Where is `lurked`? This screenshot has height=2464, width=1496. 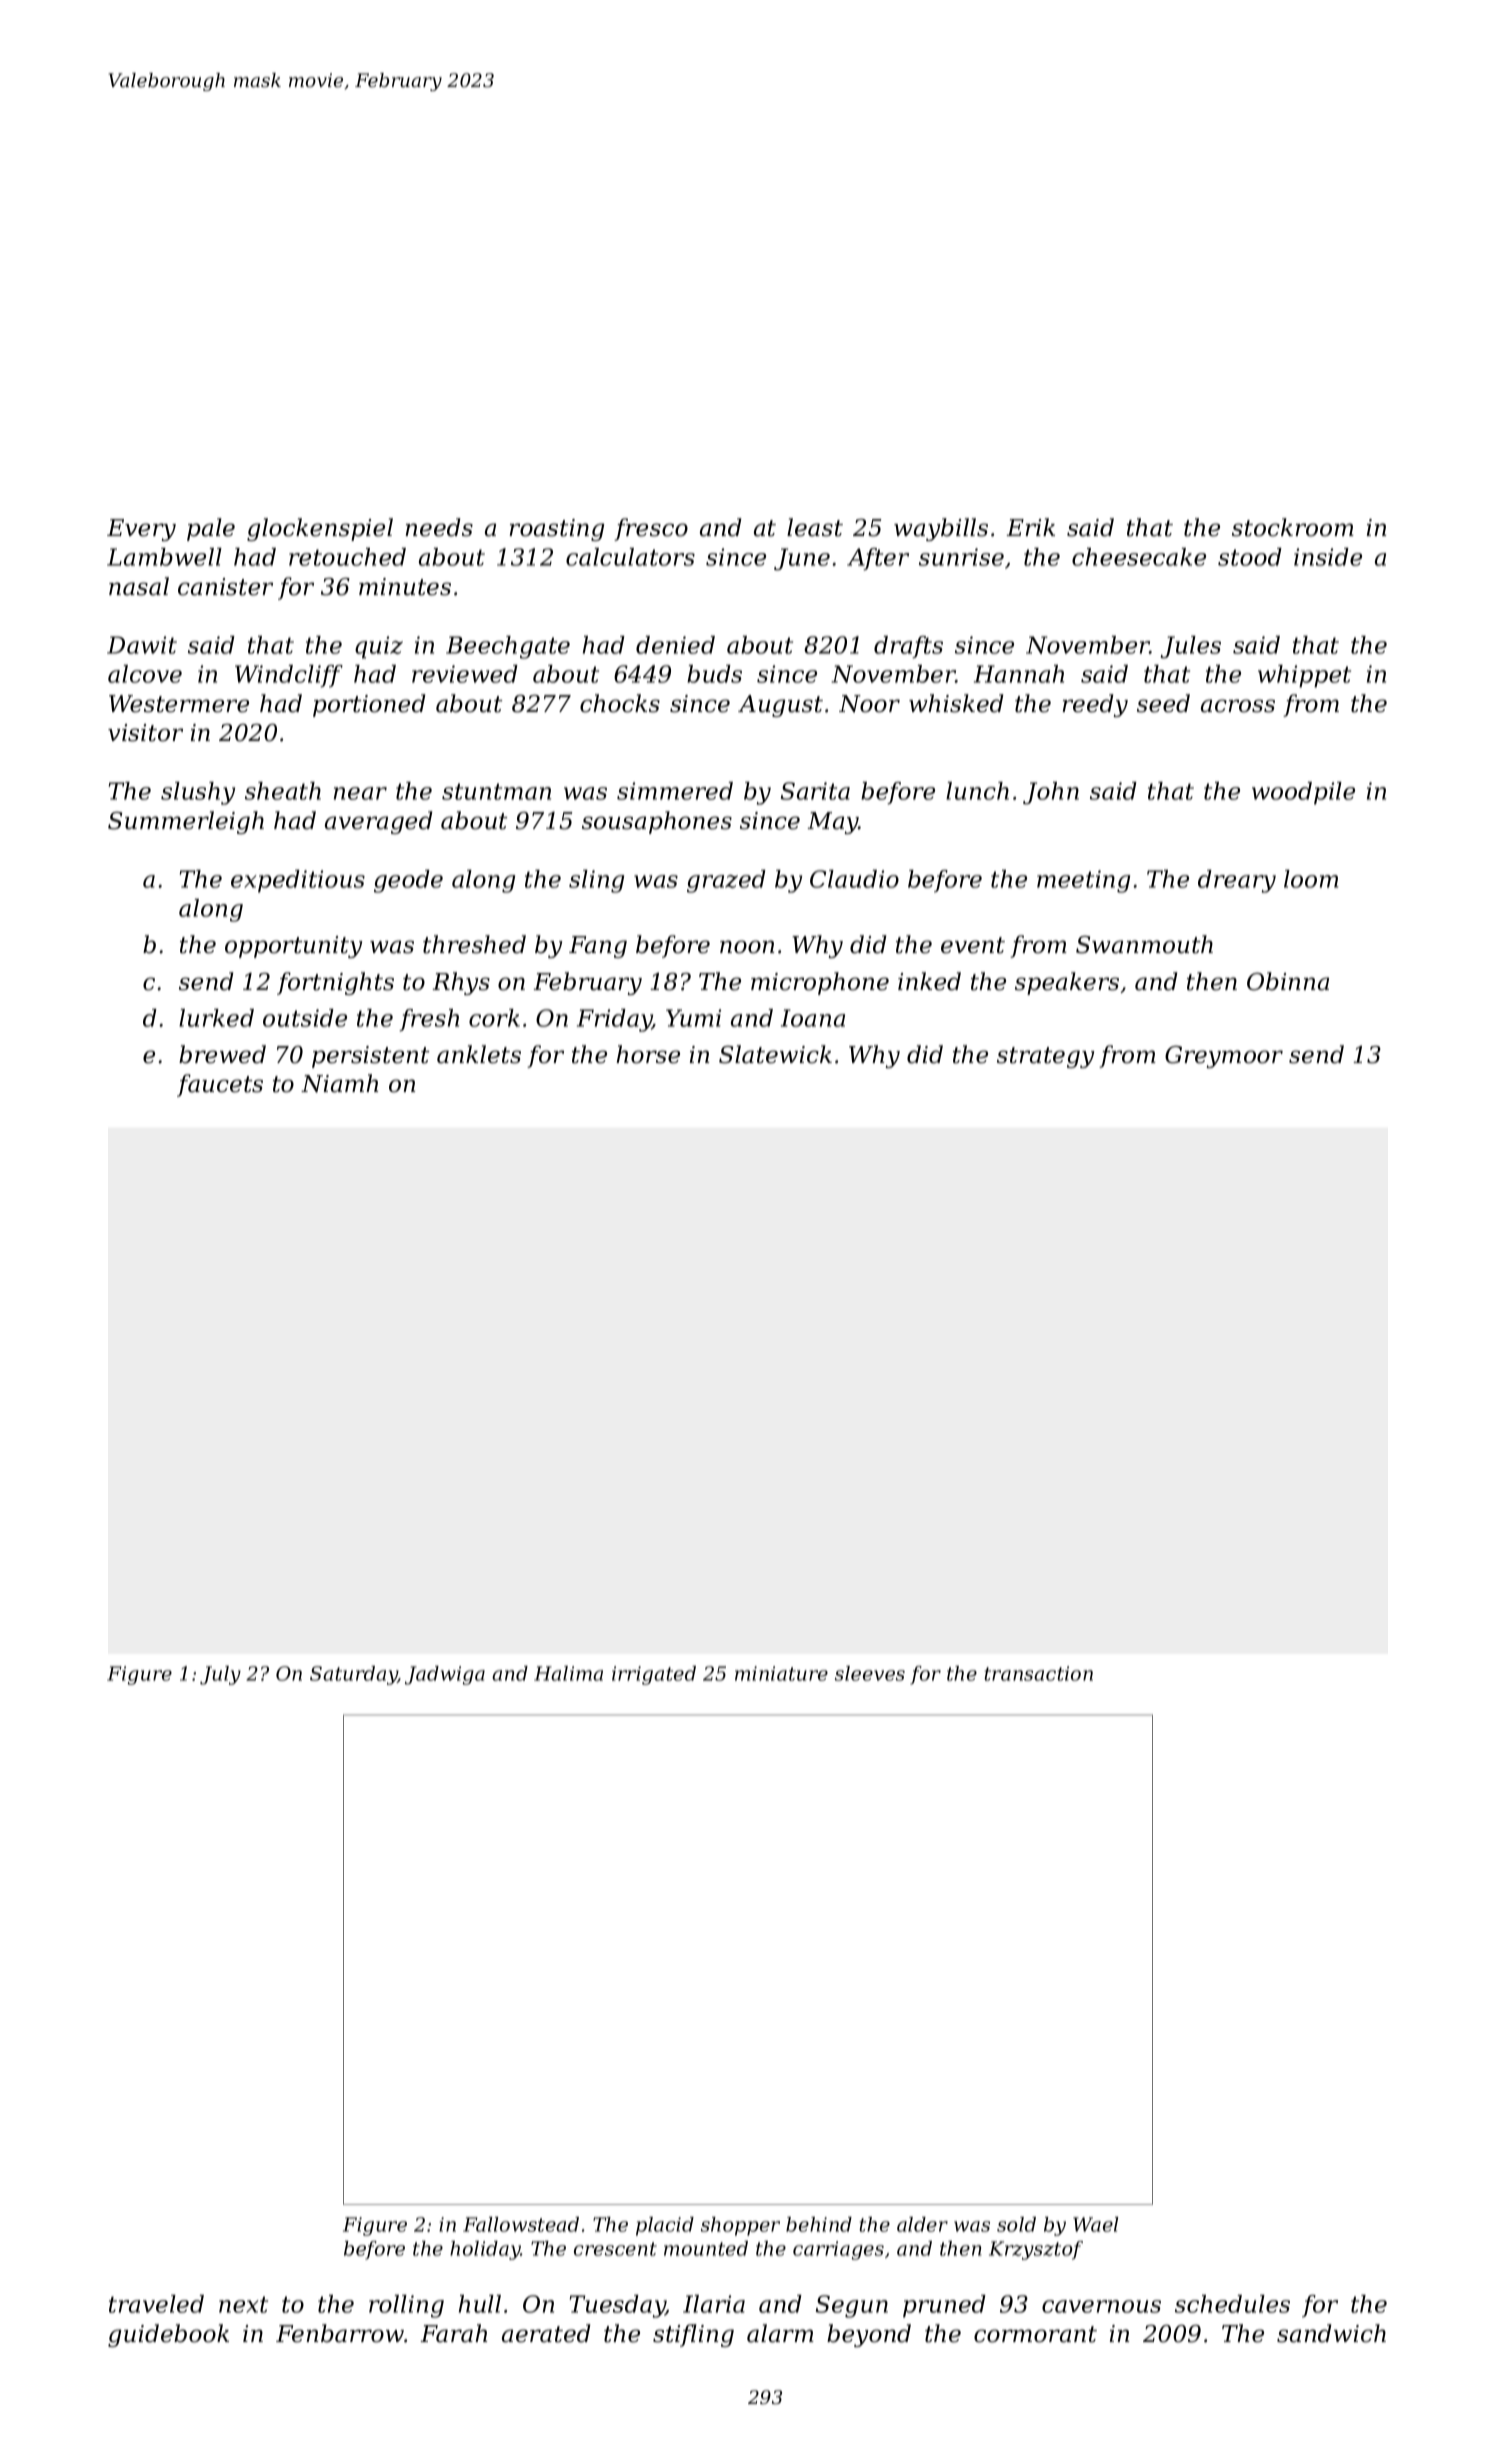
lurked is located at coordinates (216, 1018).
